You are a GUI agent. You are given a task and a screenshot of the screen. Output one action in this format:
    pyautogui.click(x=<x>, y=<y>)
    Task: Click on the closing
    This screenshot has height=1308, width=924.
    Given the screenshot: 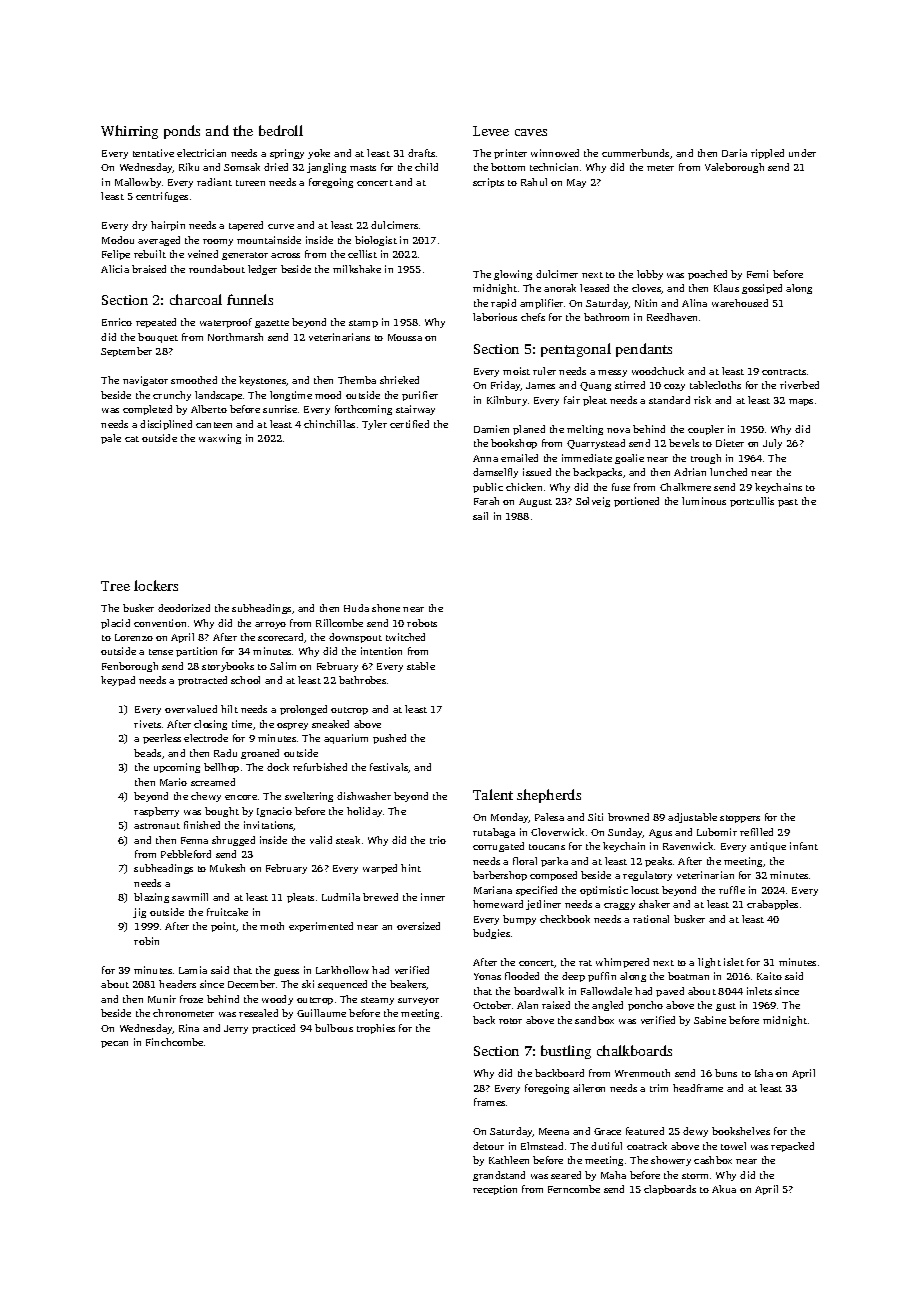 What is the action you would take?
    pyautogui.click(x=210, y=725)
